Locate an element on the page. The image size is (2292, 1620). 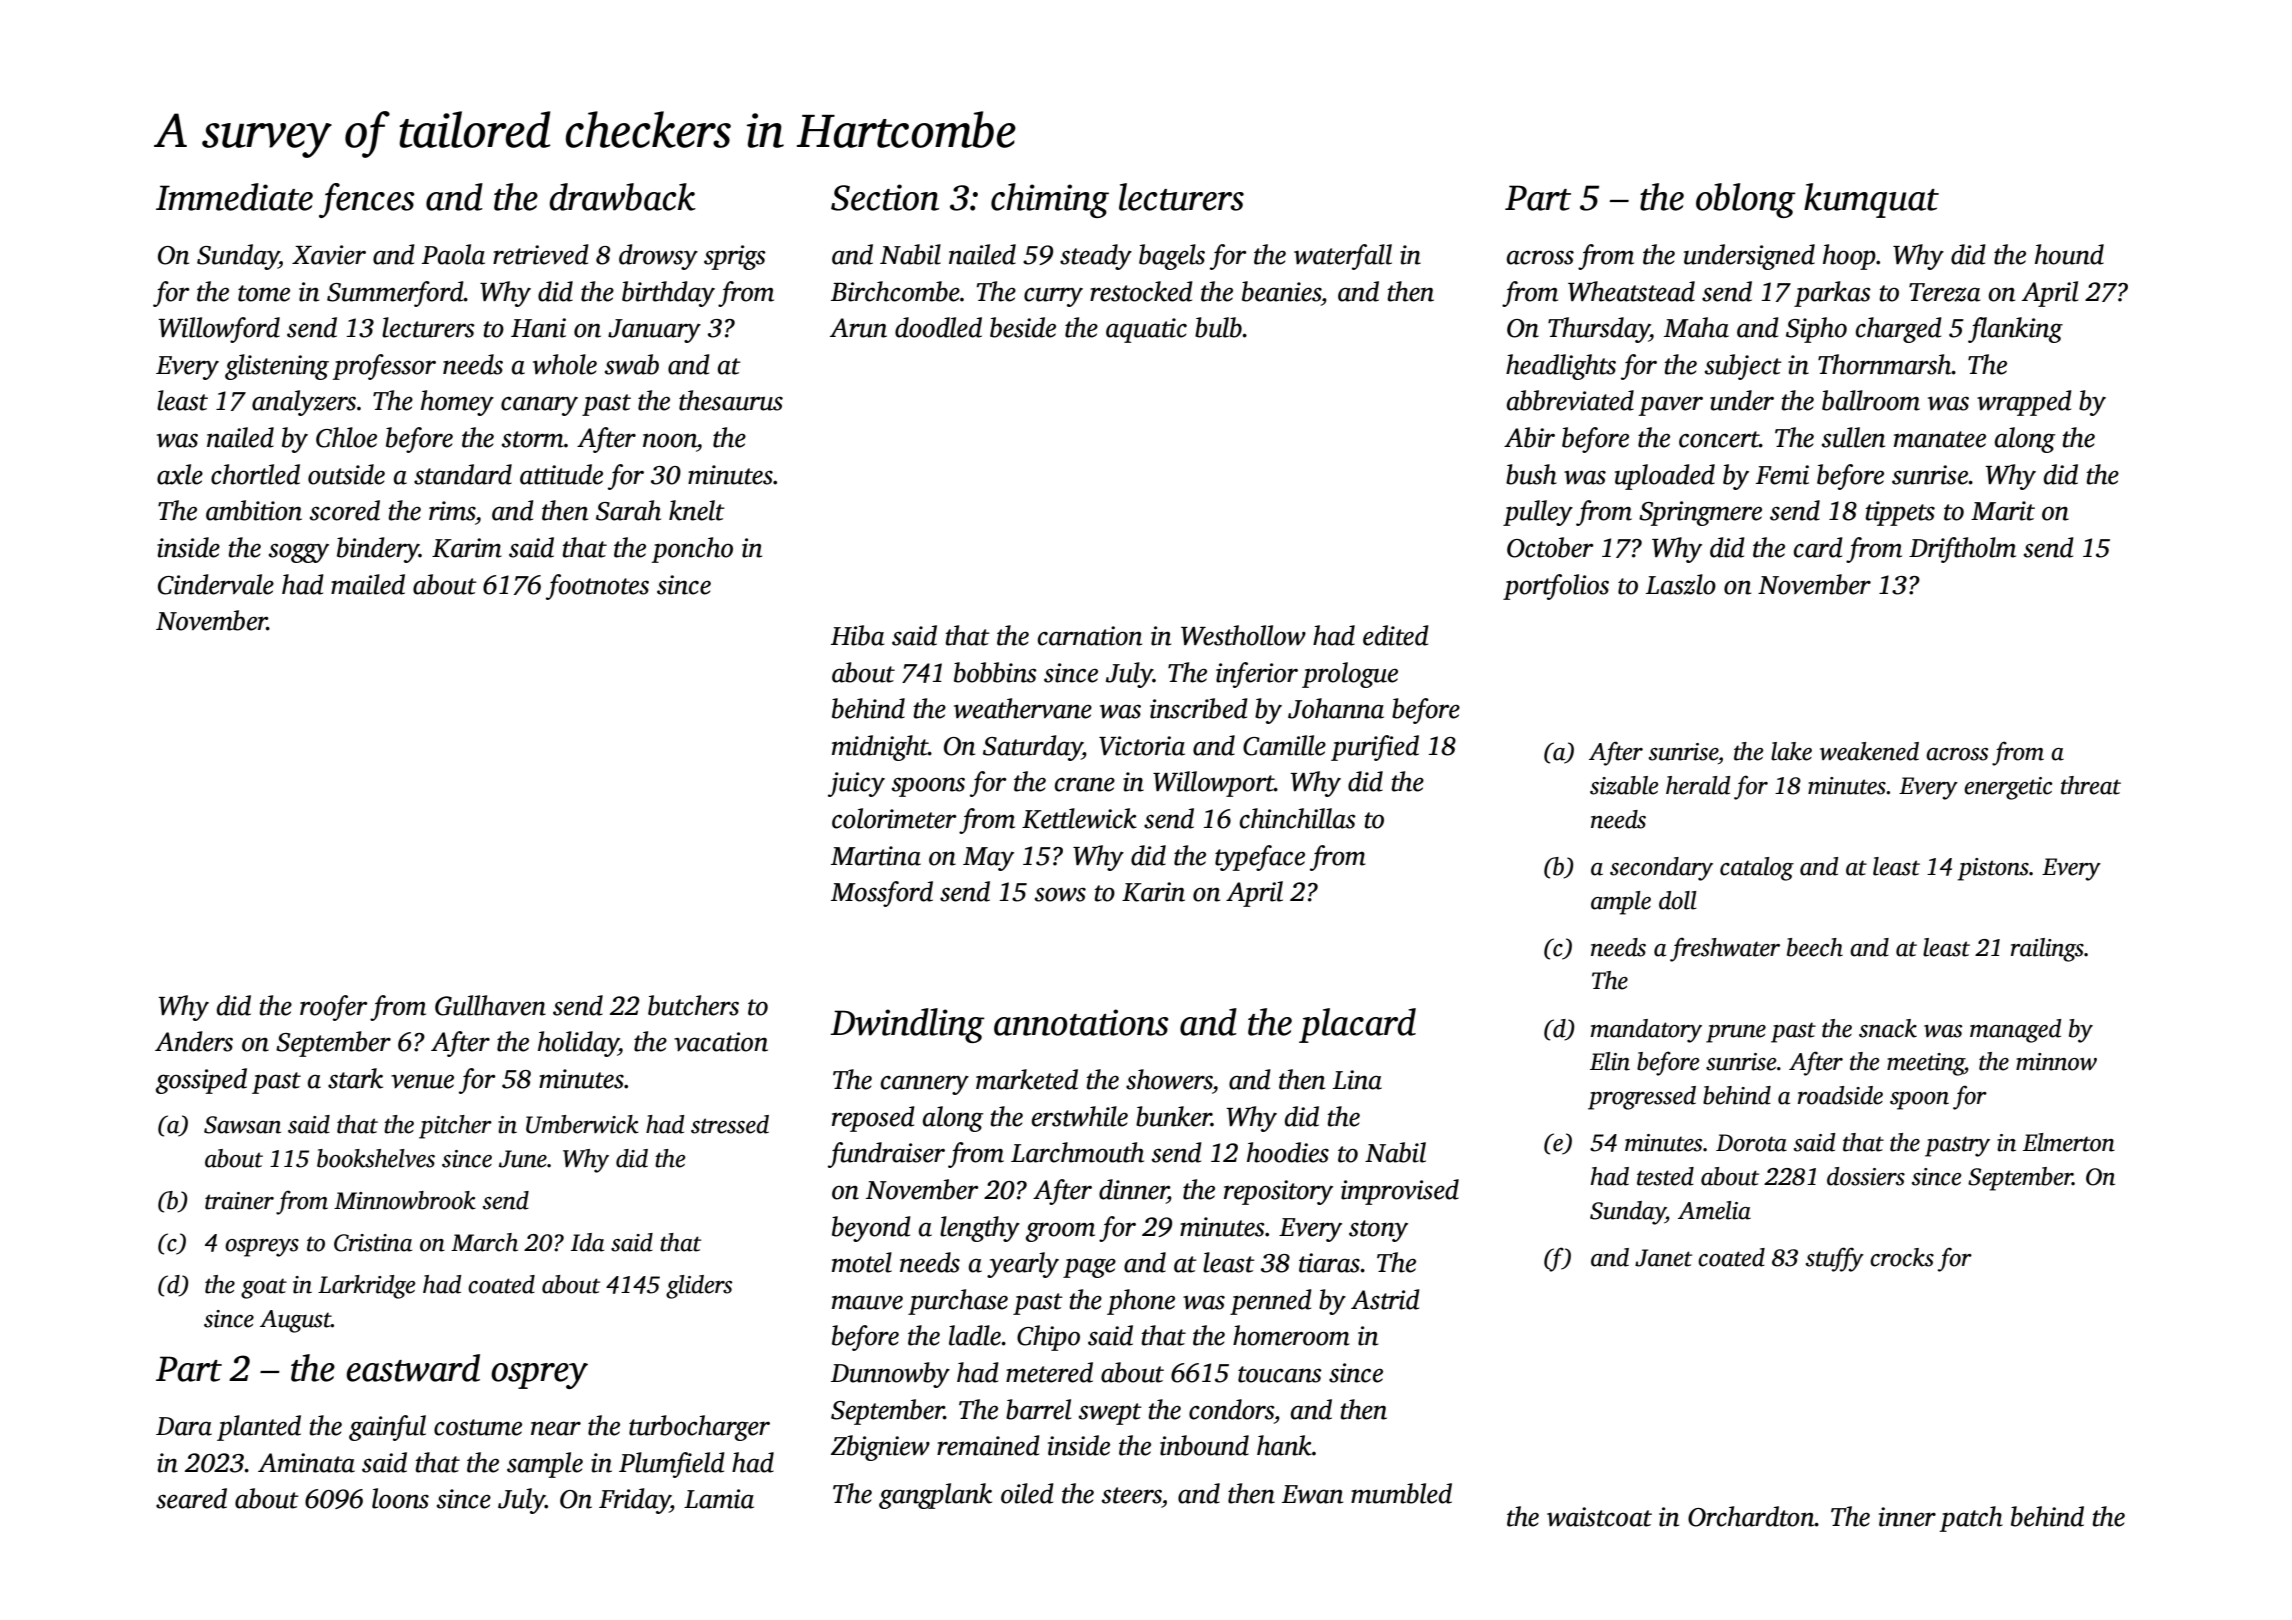
Lina is located at coordinates (1357, 1080).
